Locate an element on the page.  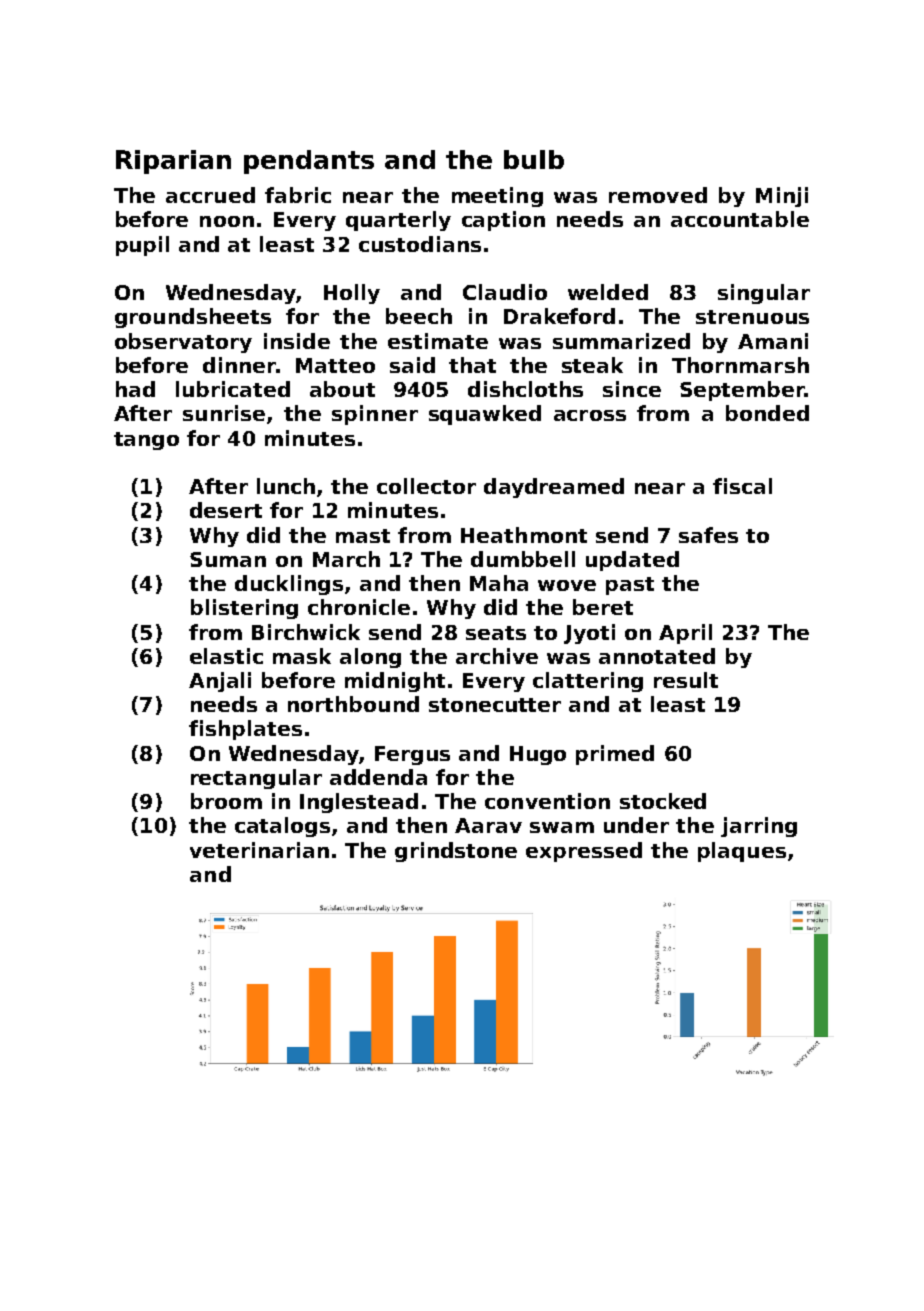
welded is located at coordinates (608, 292).
